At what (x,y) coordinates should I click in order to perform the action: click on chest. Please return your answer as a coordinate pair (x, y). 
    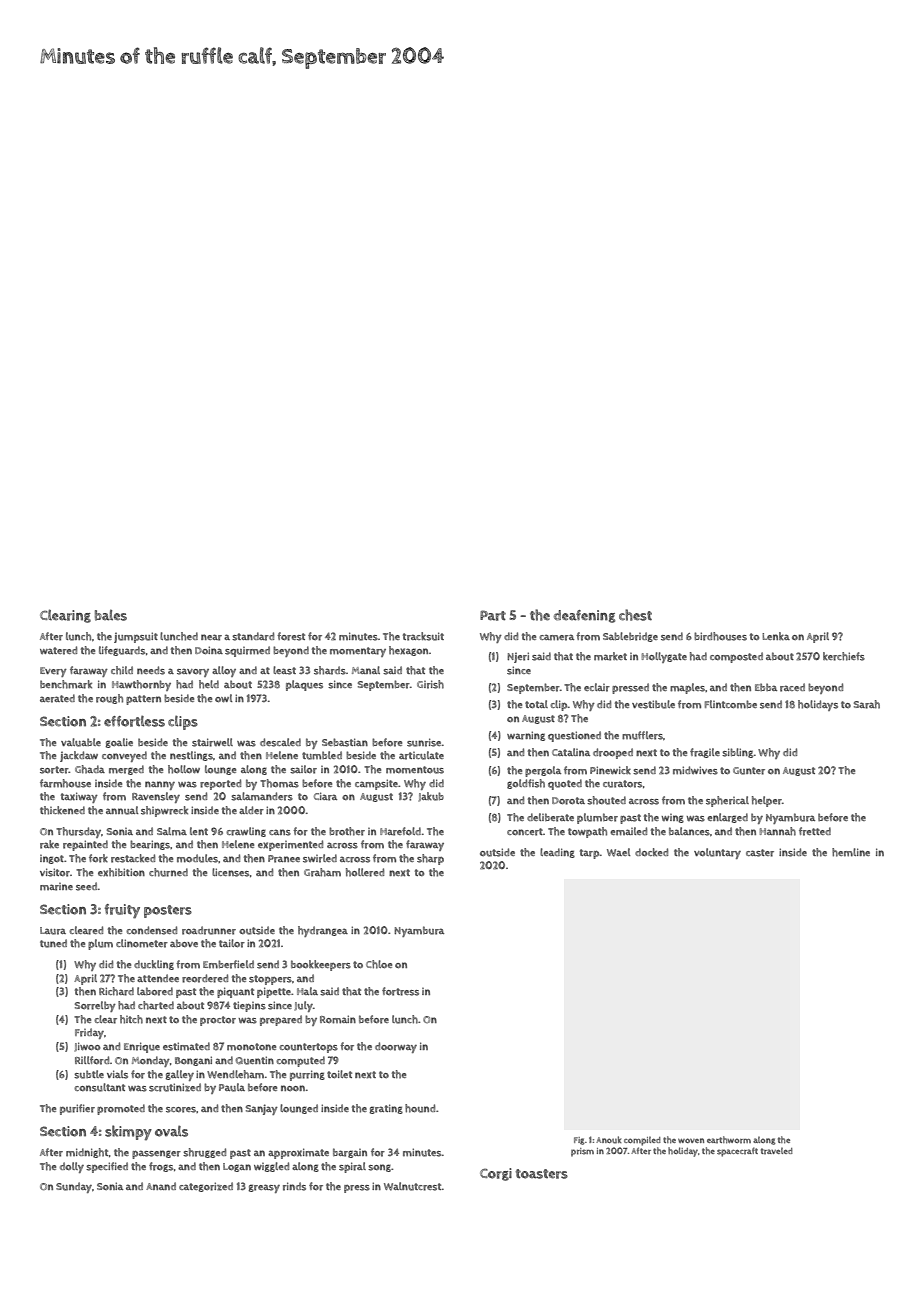
    Looking at the image, I should click on (635, 615).
